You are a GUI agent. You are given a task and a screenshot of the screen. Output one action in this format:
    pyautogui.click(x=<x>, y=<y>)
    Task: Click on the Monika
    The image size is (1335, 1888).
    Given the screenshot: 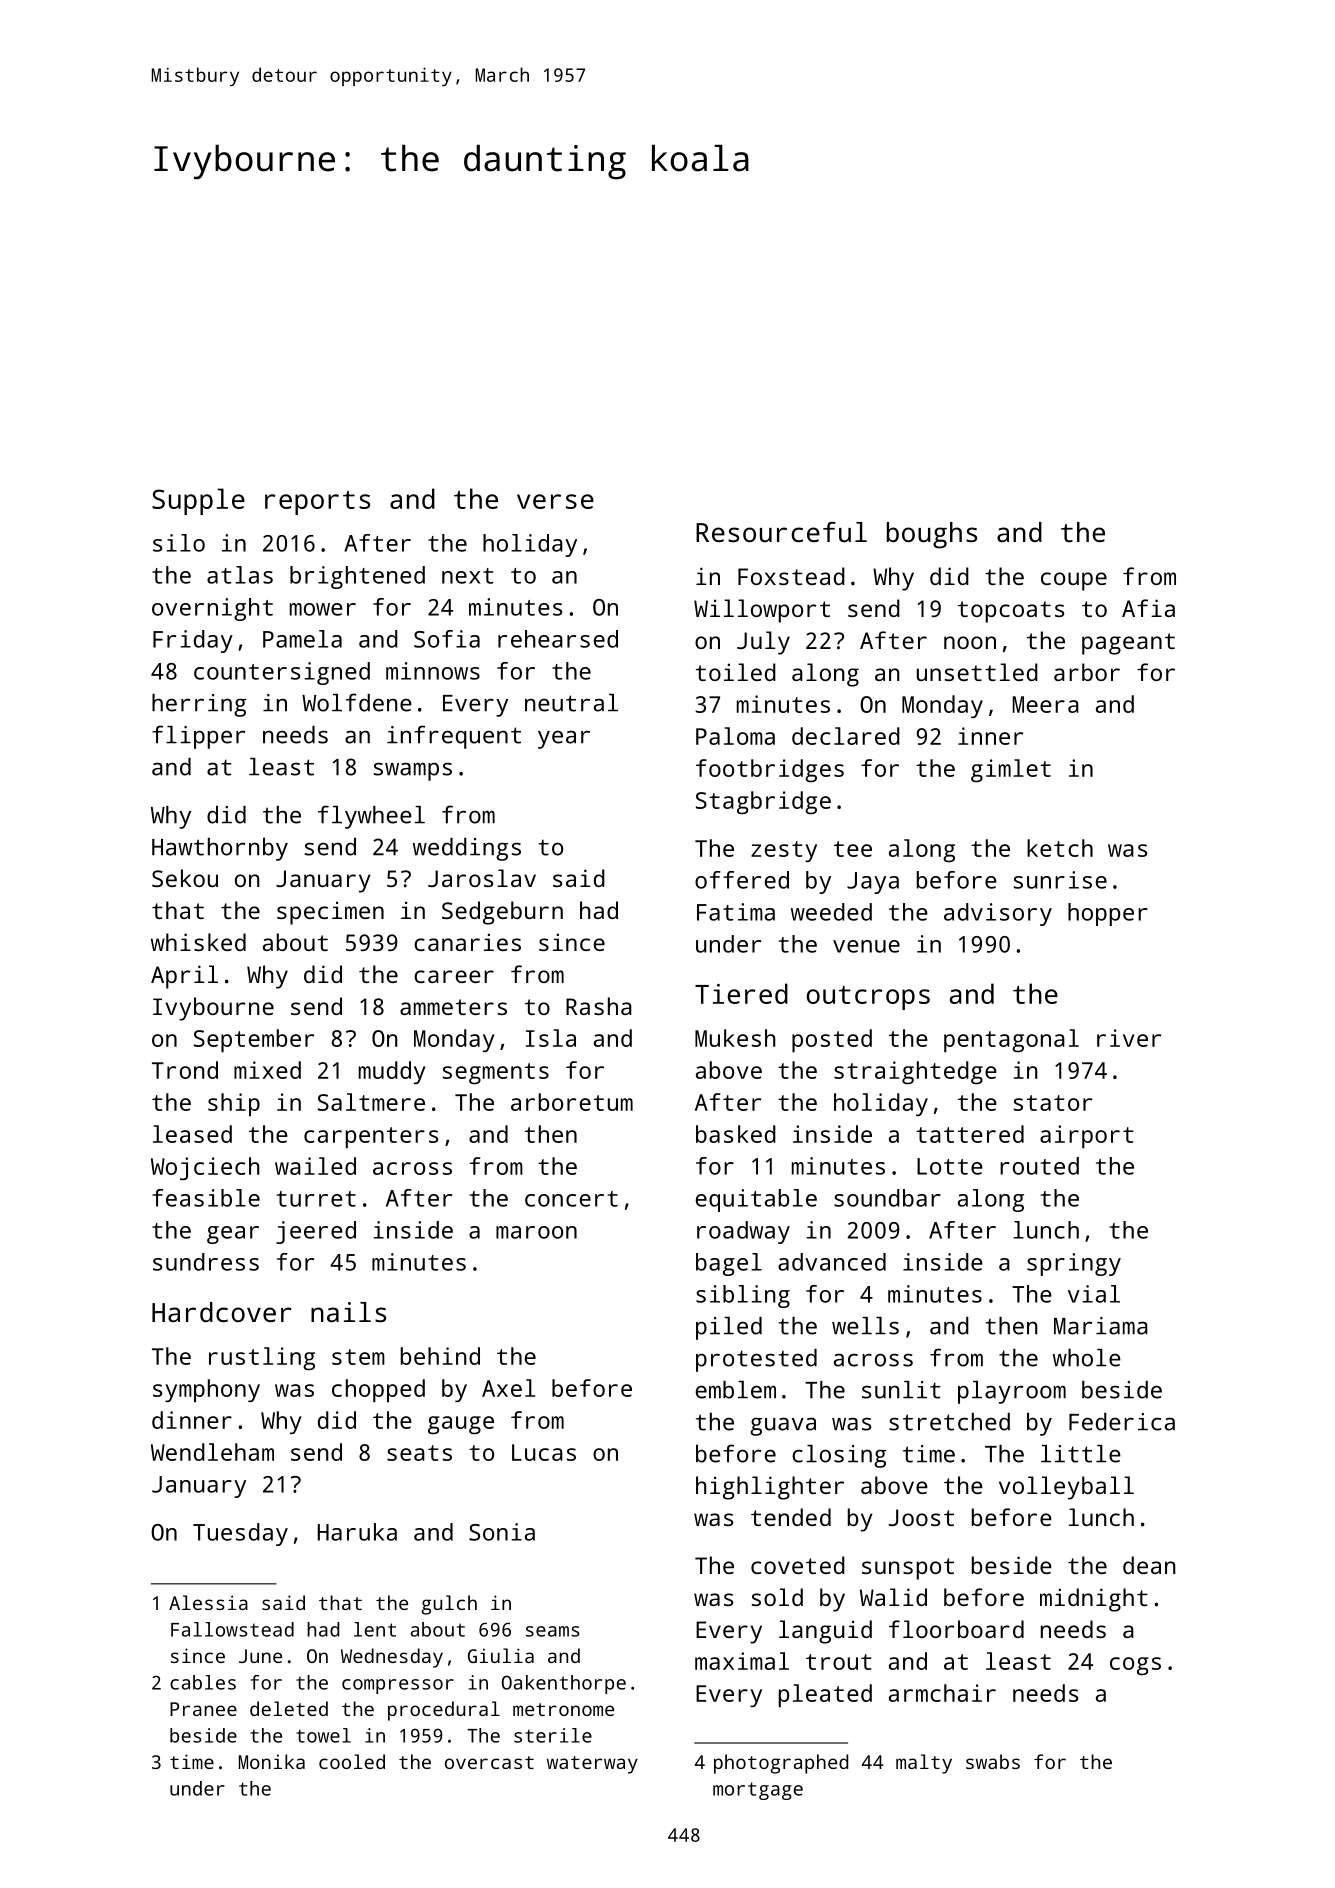 What is the action you would take?
    pyautogui.click(x=272, y=1761)
